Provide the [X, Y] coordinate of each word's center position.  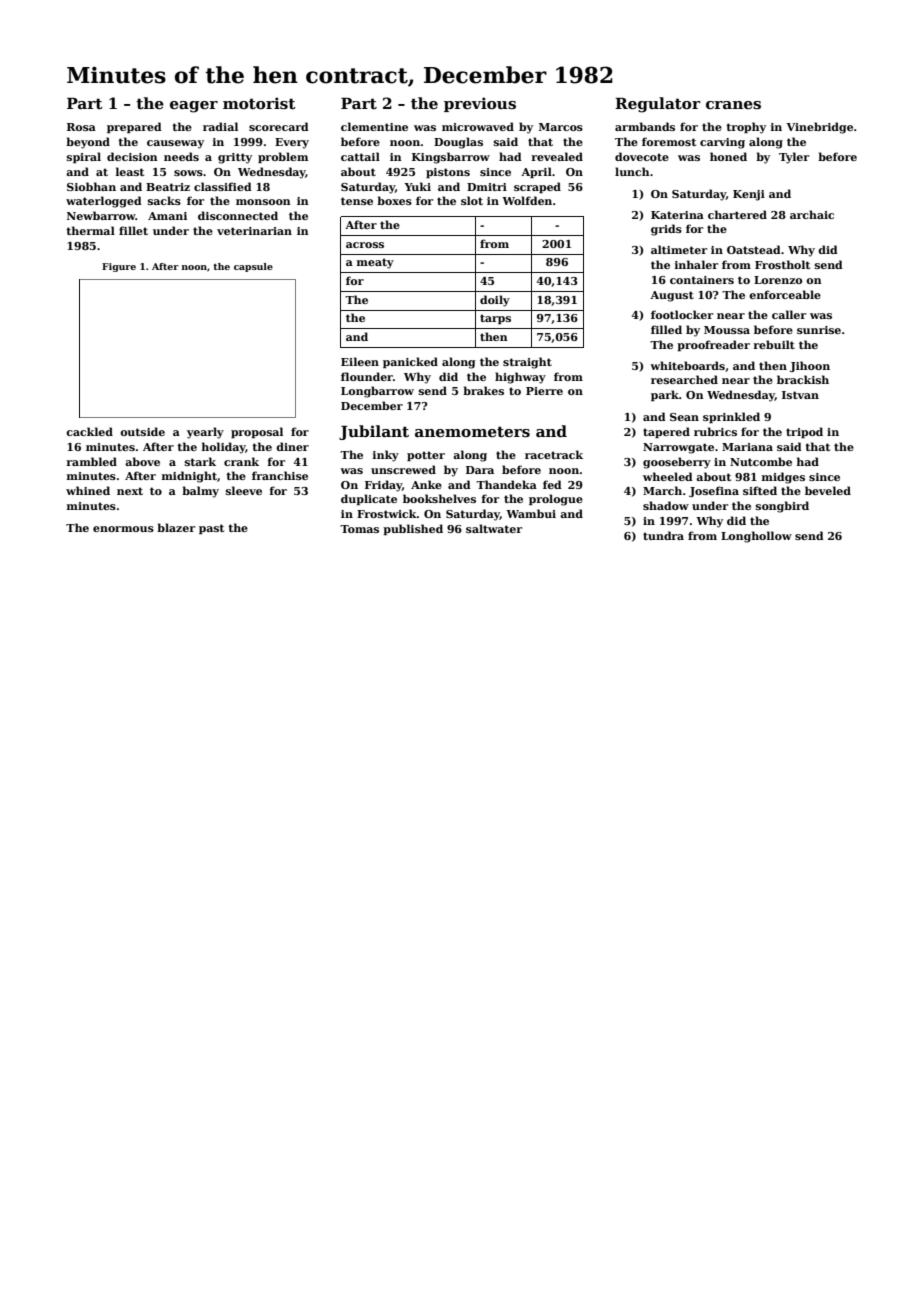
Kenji [749, 195]
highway [520, 378]
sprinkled [731, 417]
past [211, 529]
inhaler [696, 264]
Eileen [360, 361]
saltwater [494, 528]
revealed [557, 156]
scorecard [279, 126]
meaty [375, 263]
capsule [253, 267]
